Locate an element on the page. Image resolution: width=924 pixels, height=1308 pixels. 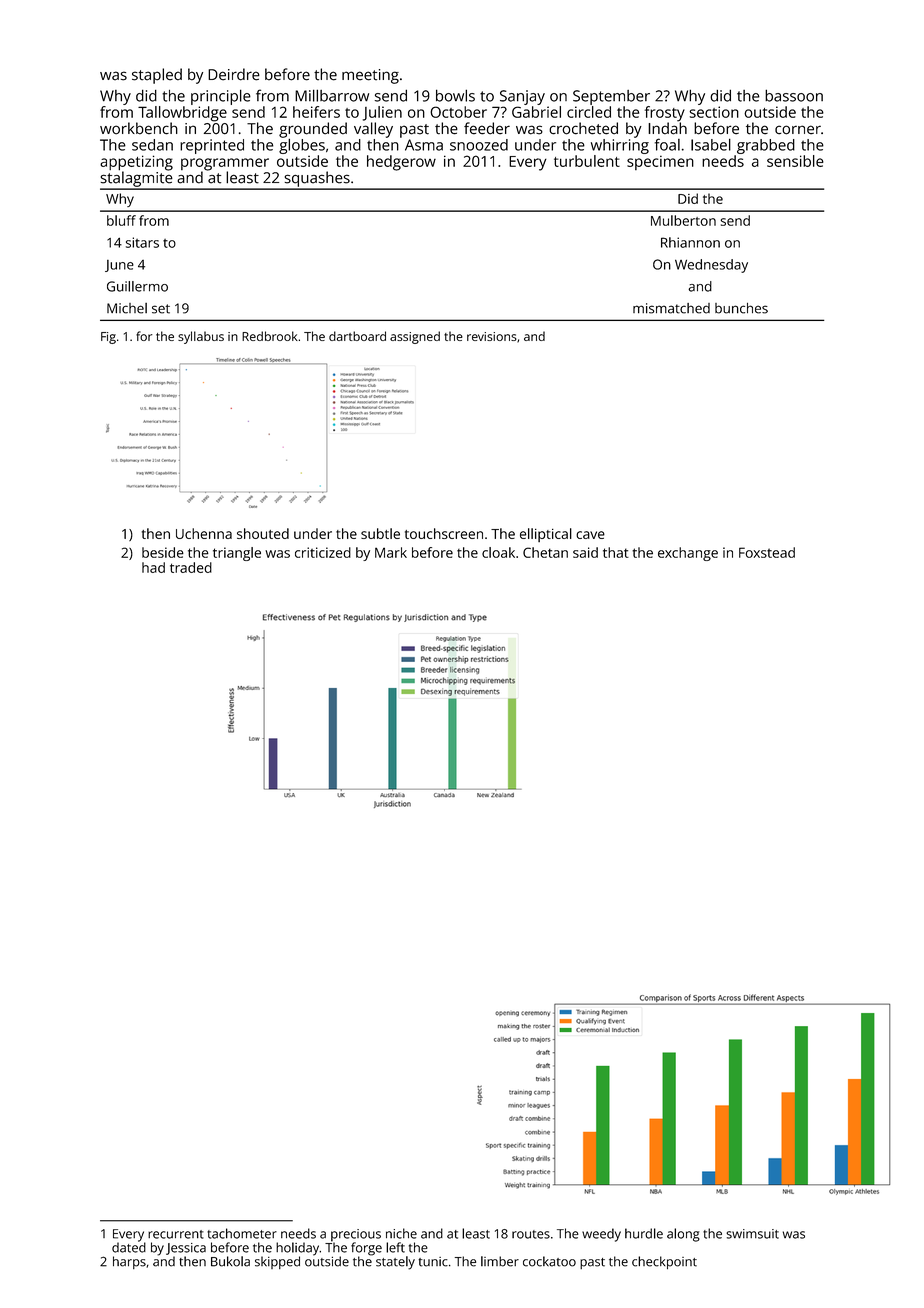
that is located at coordinates (616, 552).
